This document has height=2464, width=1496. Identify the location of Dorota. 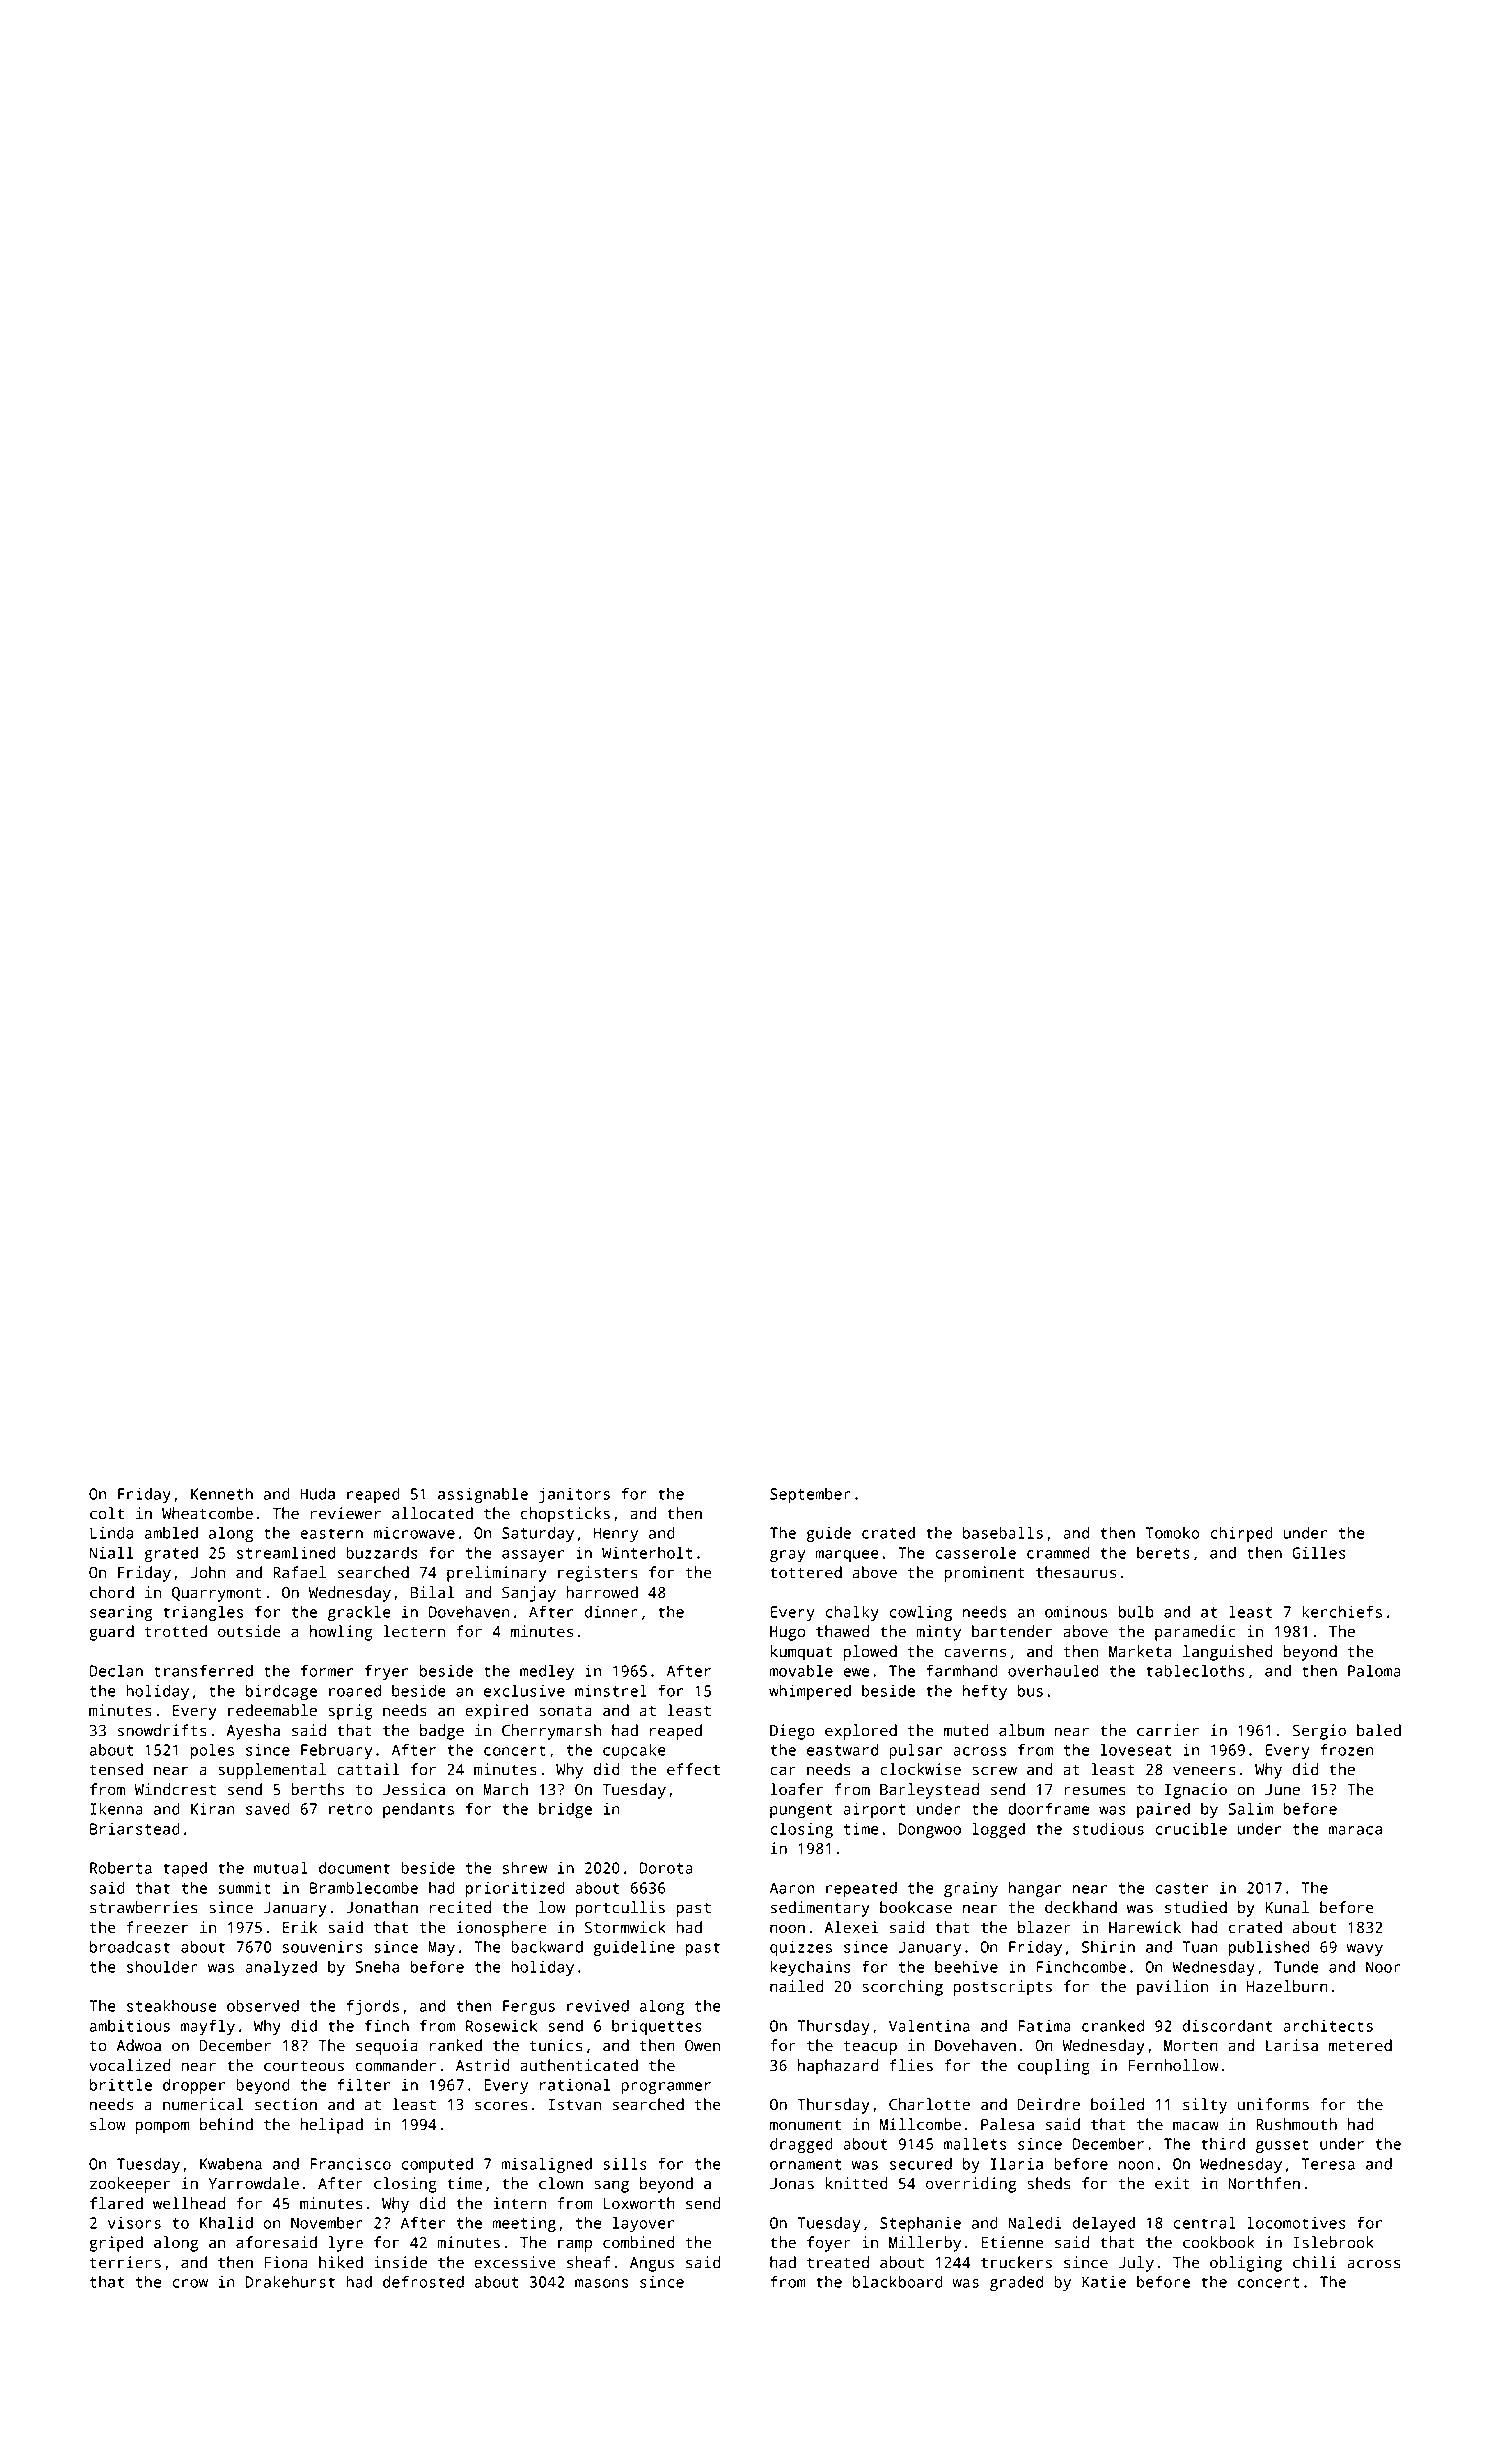
(666, 1868).
